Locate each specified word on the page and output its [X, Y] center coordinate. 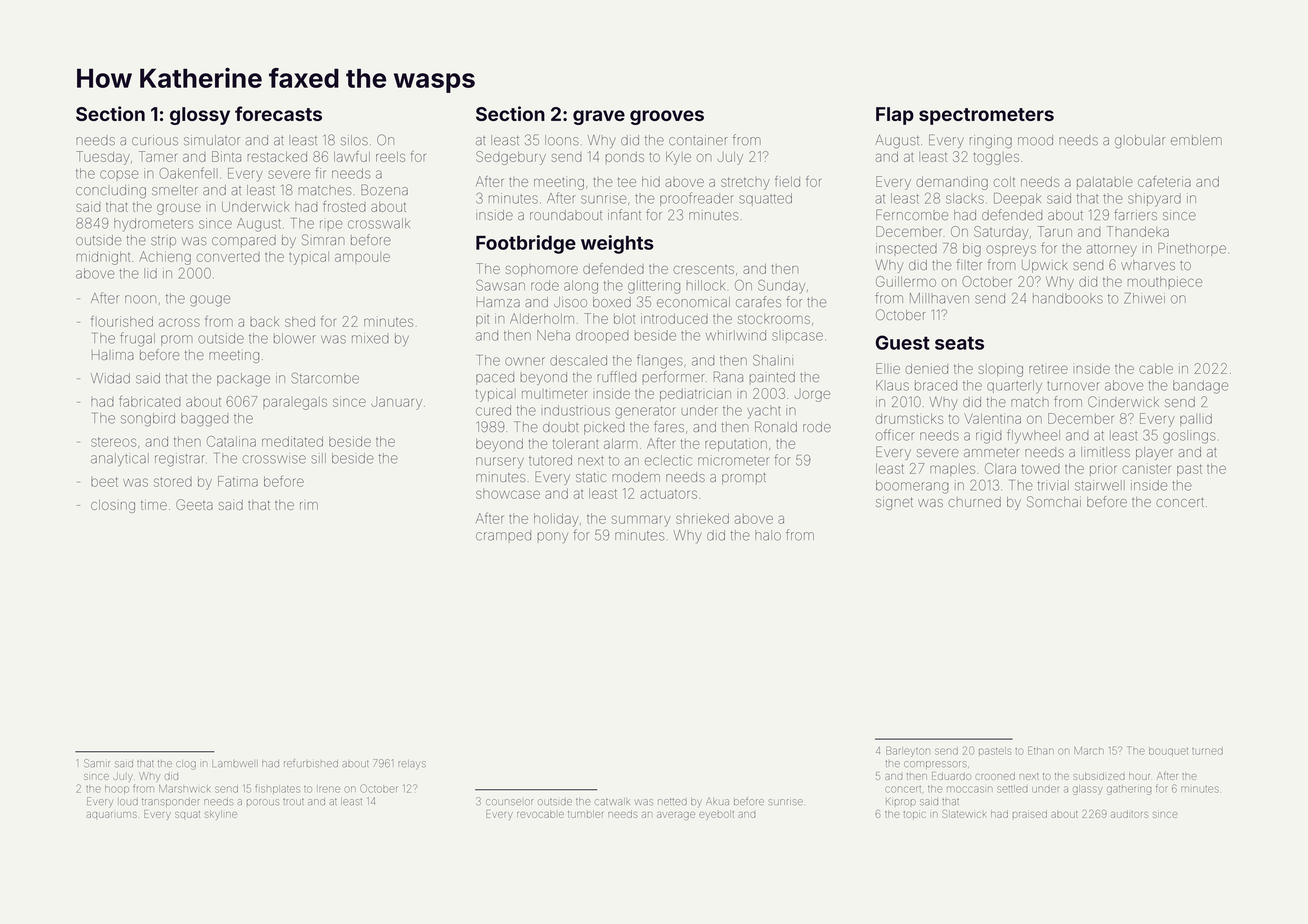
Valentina [993, 418]
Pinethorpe [1192, 249]
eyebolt [716, 815]
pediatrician [695, 394]
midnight [103, 258]
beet [104, 482]
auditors [1129, 814]
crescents [704, 269]
